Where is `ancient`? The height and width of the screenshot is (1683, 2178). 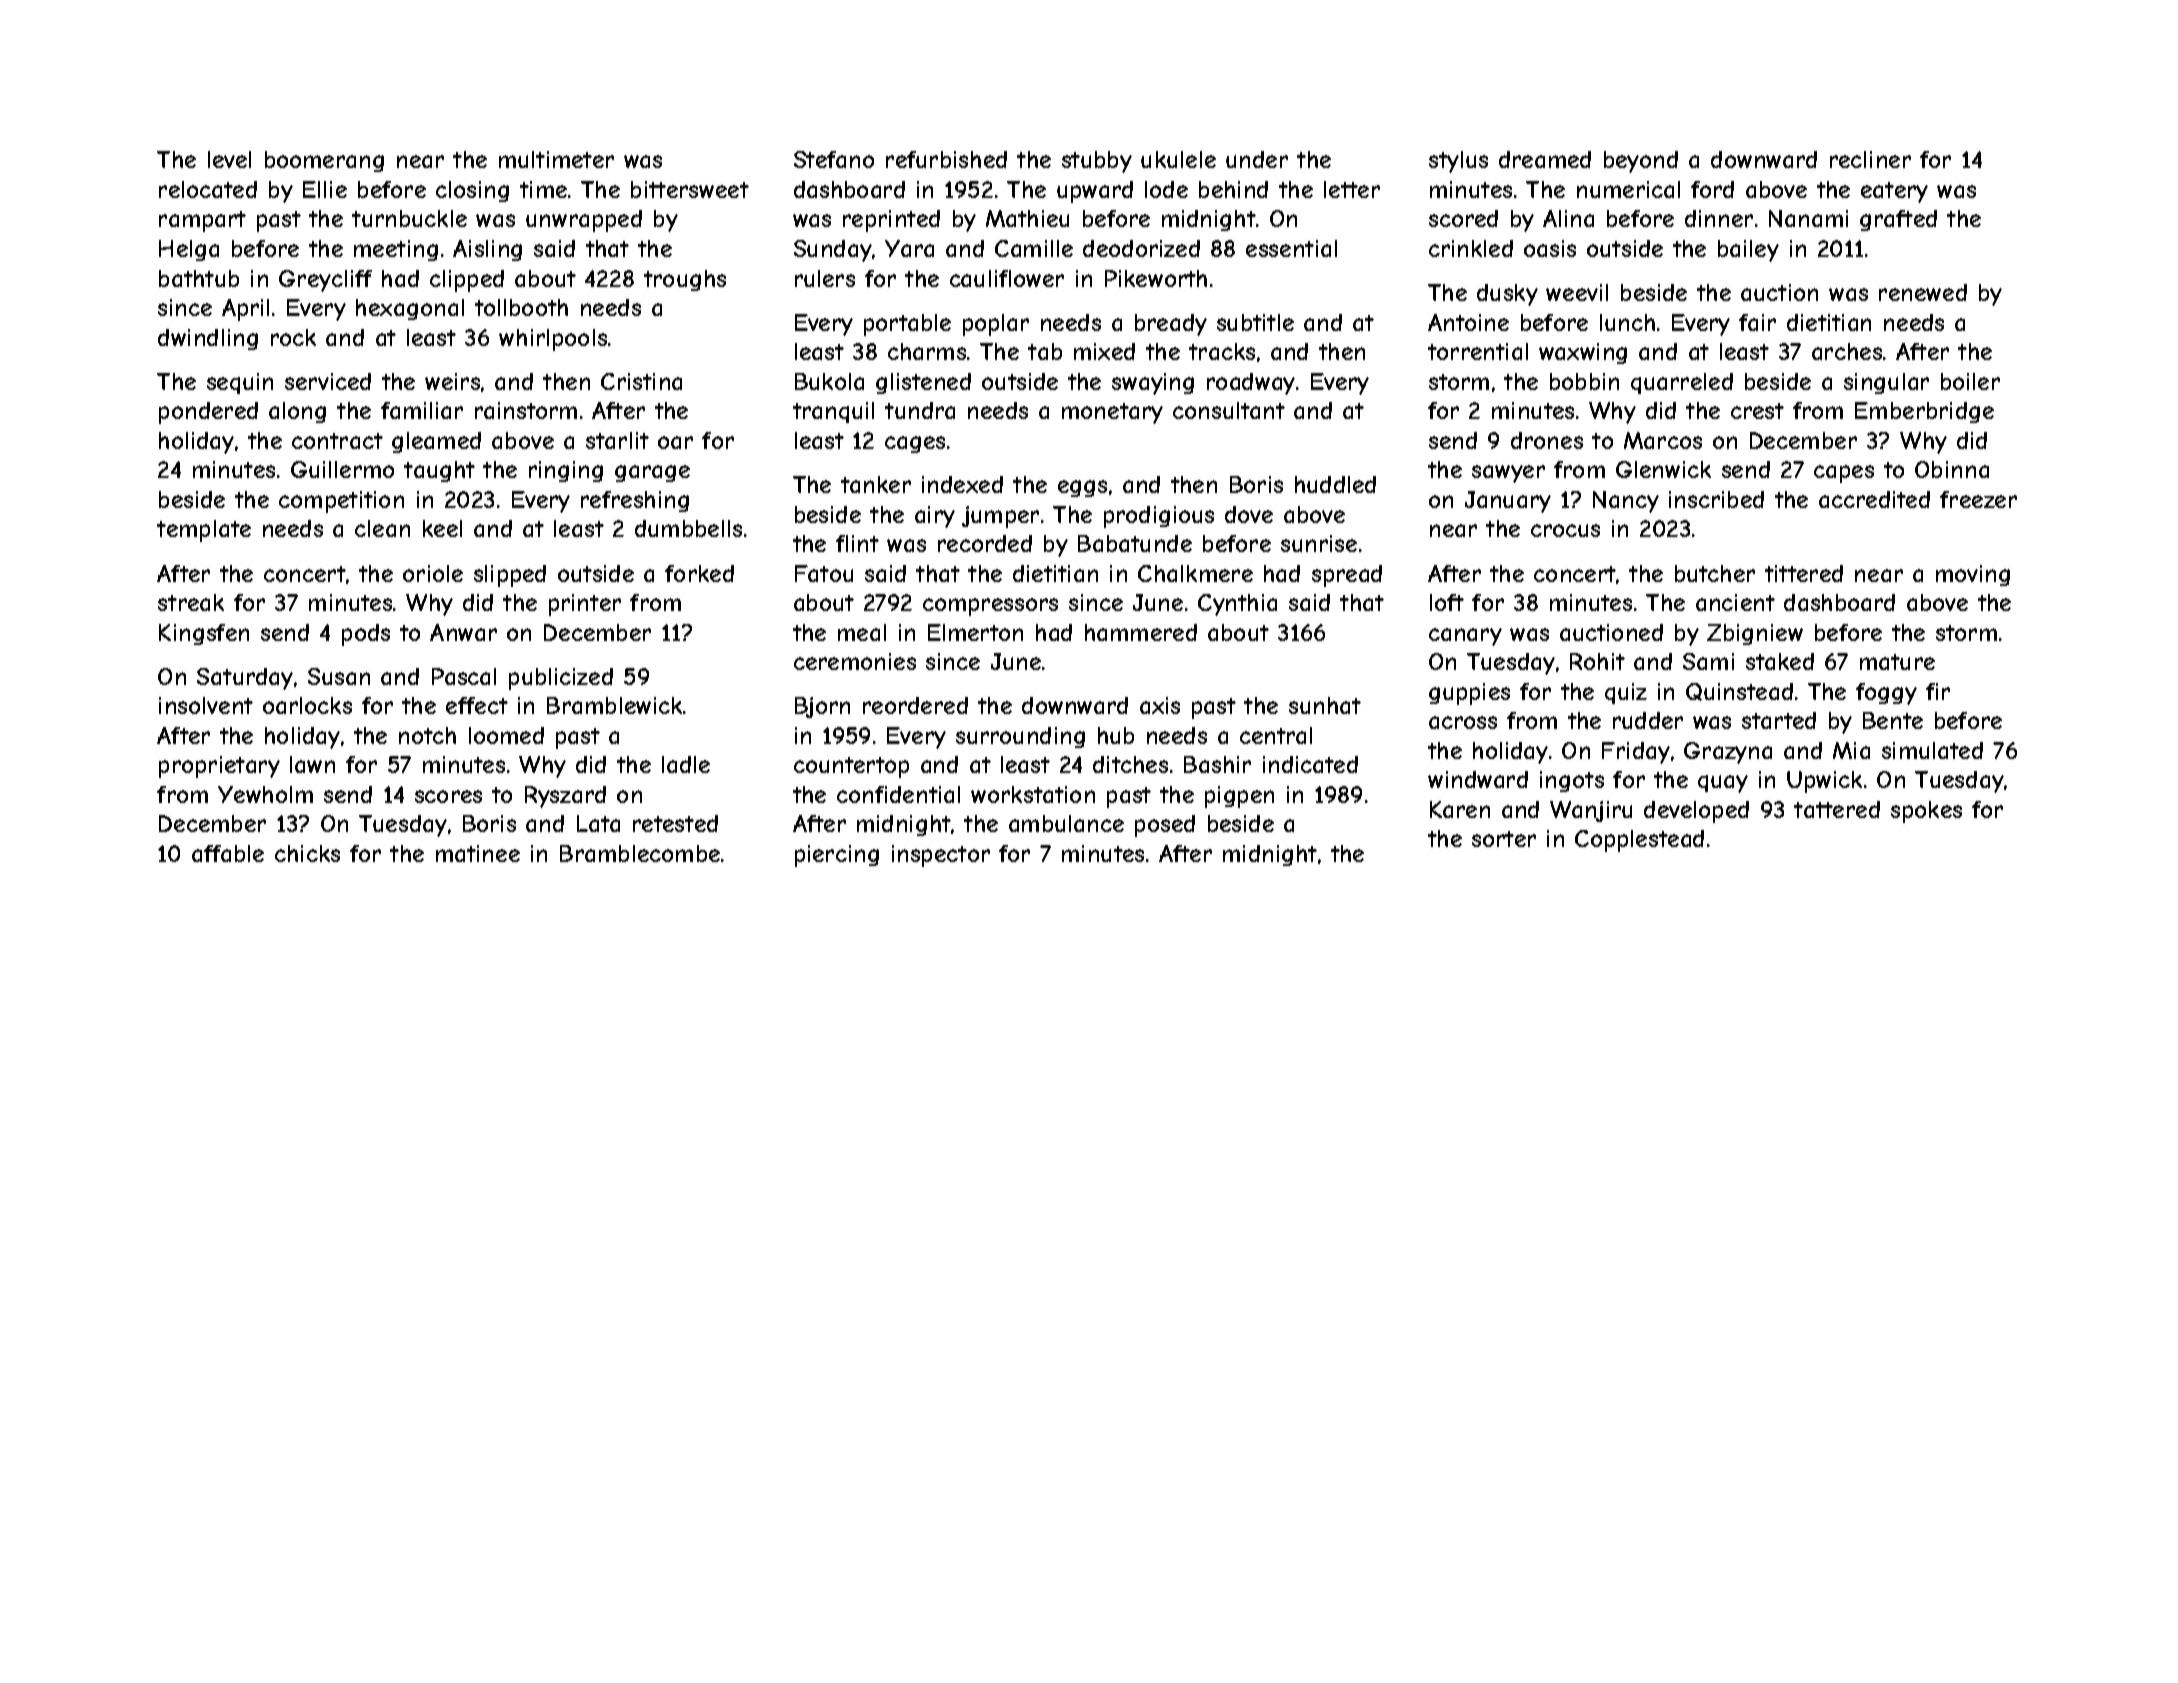
ancient is located at coordinates (1735, 602).
